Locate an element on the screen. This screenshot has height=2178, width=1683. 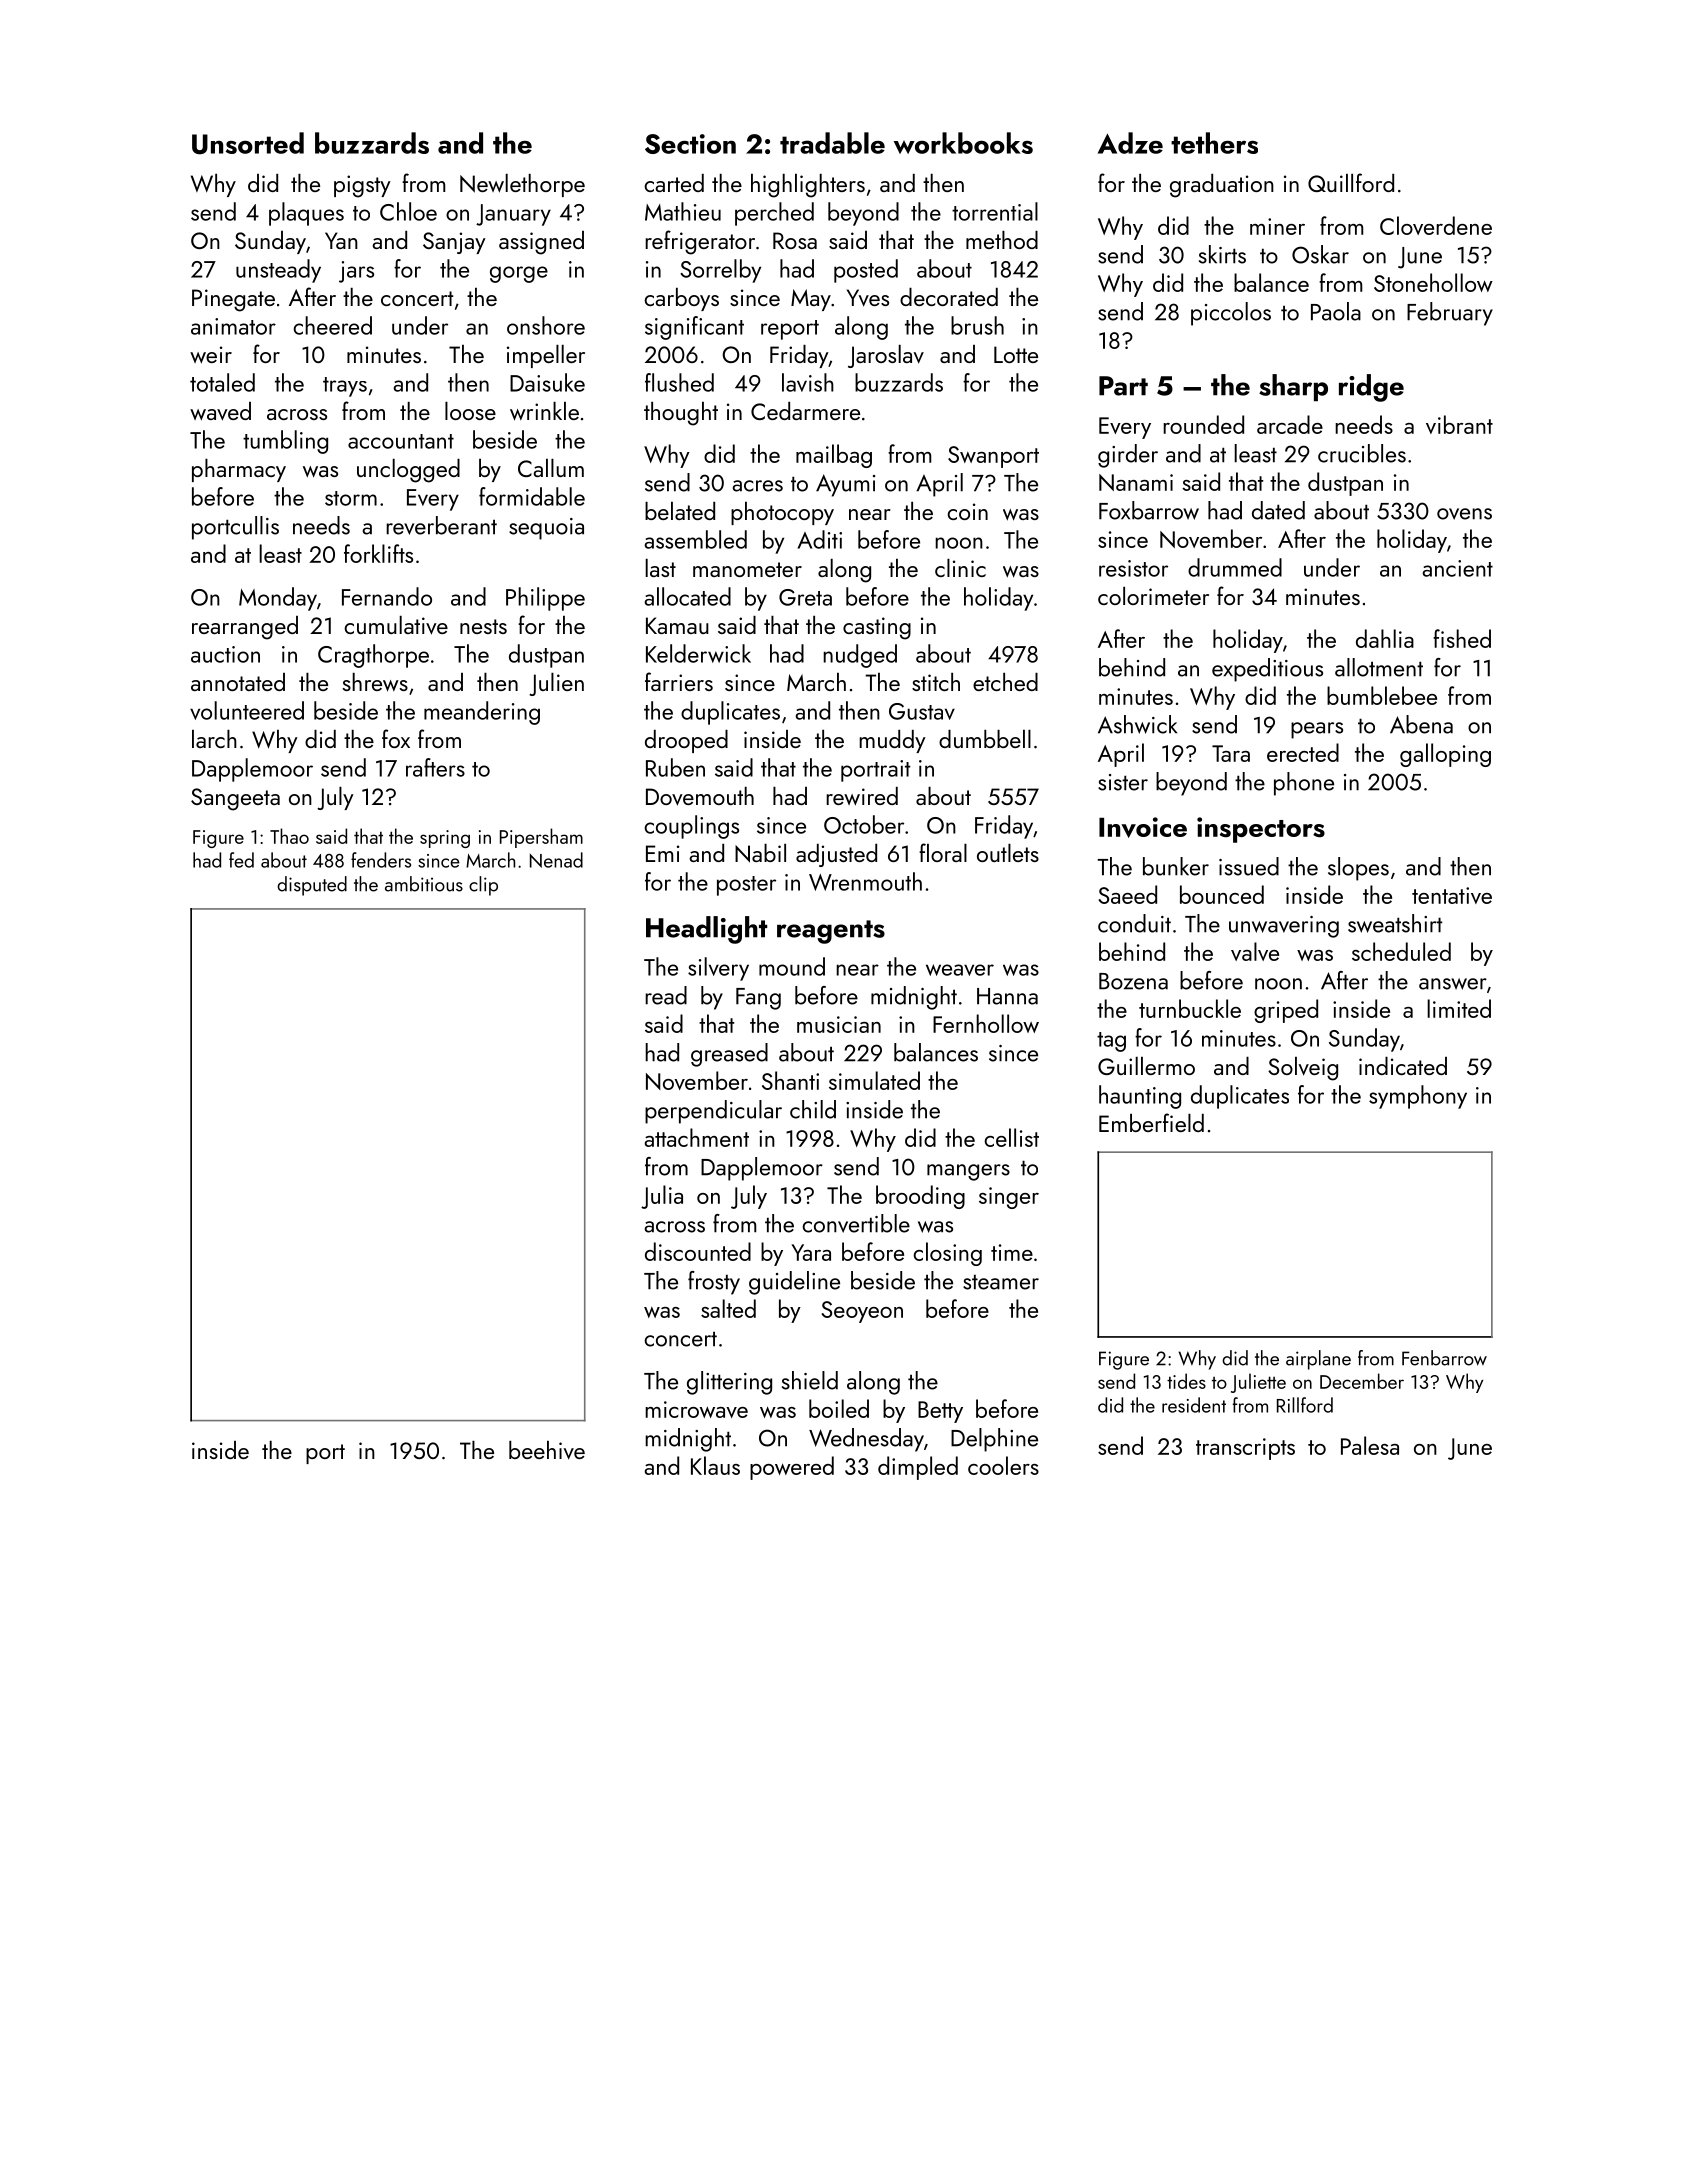
cellist is located at coordinates (1011, 1137).
